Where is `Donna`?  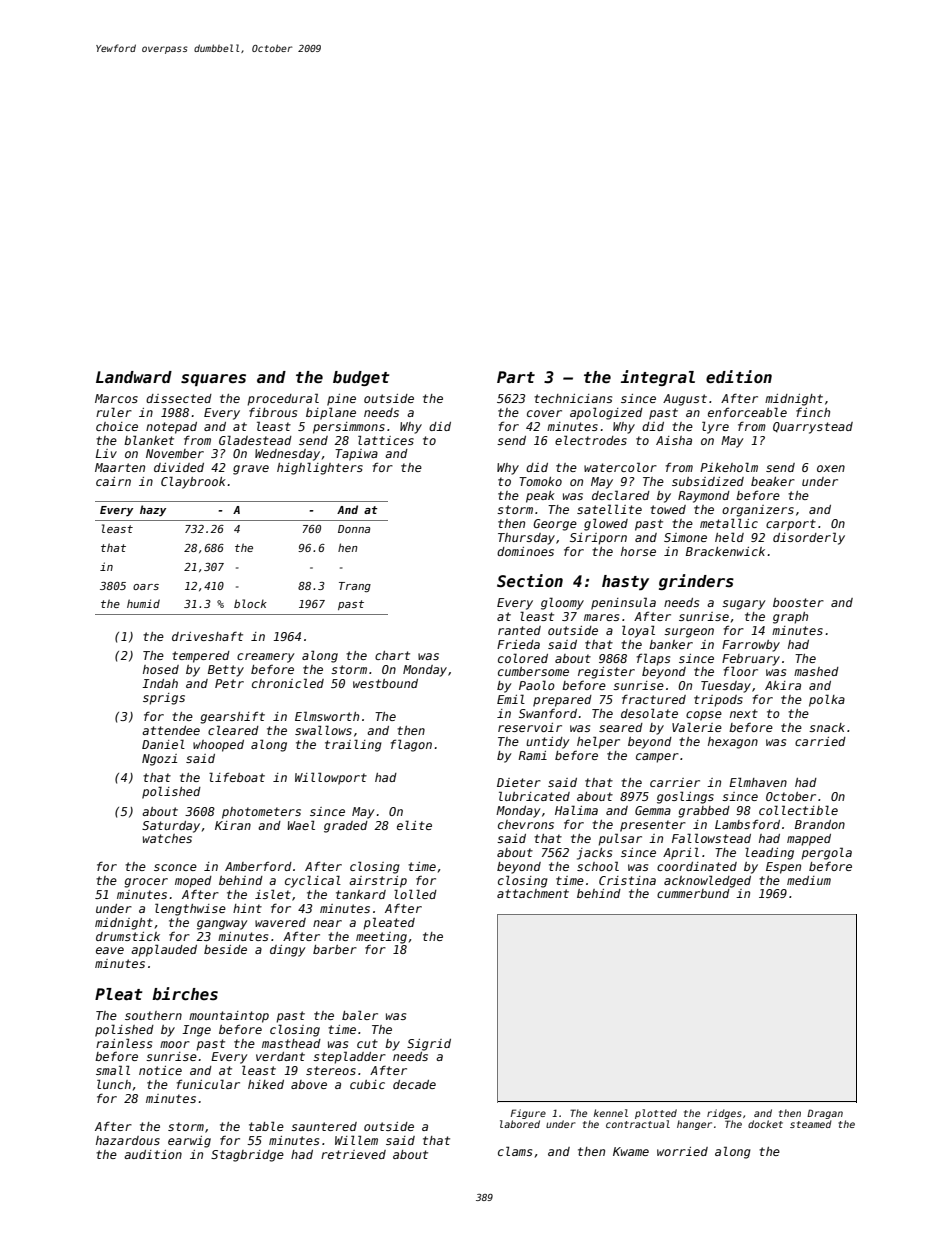
Donna is located at coordinates (354, 529).
